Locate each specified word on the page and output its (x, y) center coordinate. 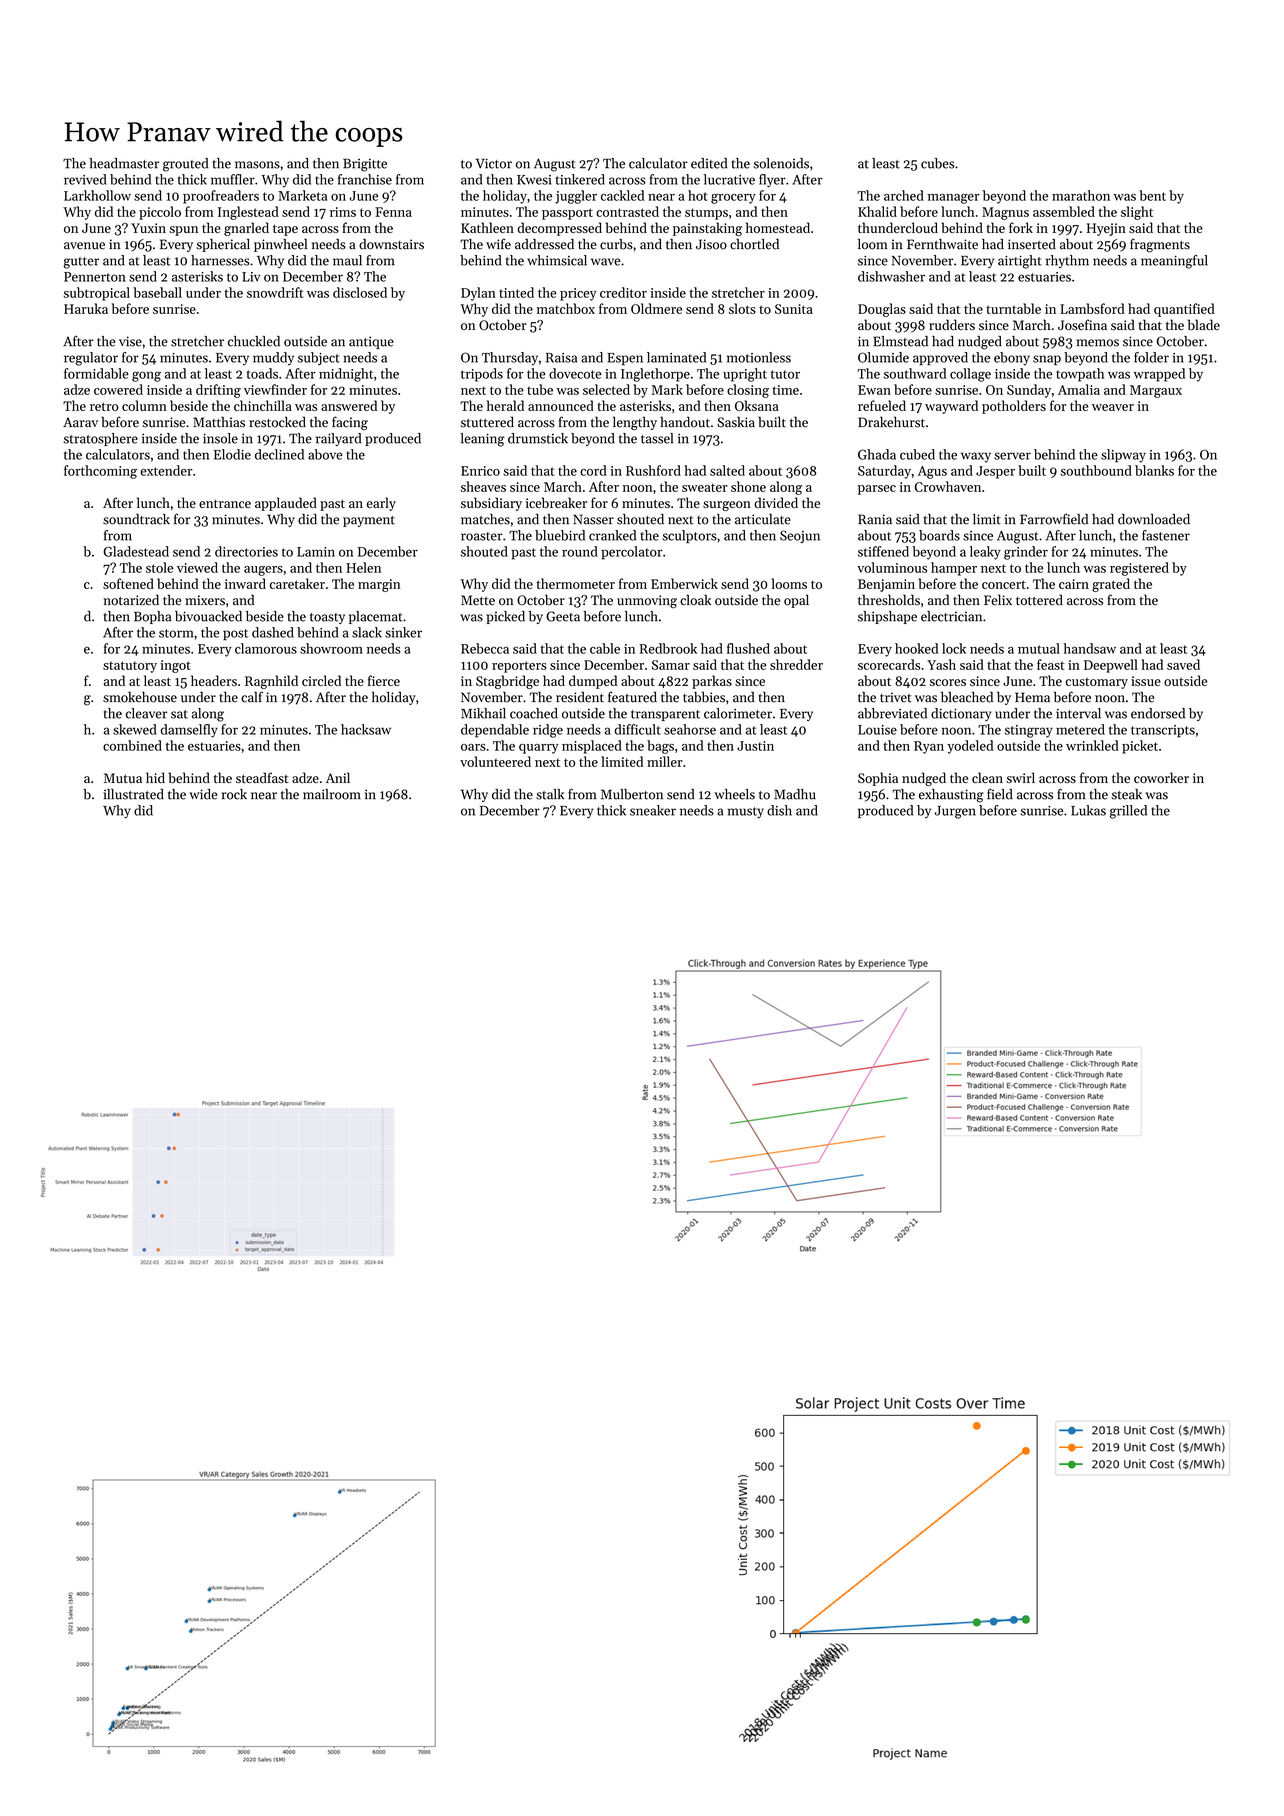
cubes (937, 163)
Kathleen (487, 227)
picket (1140, 747)
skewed (135, 729)
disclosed (360, 292)
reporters (519, 667)
